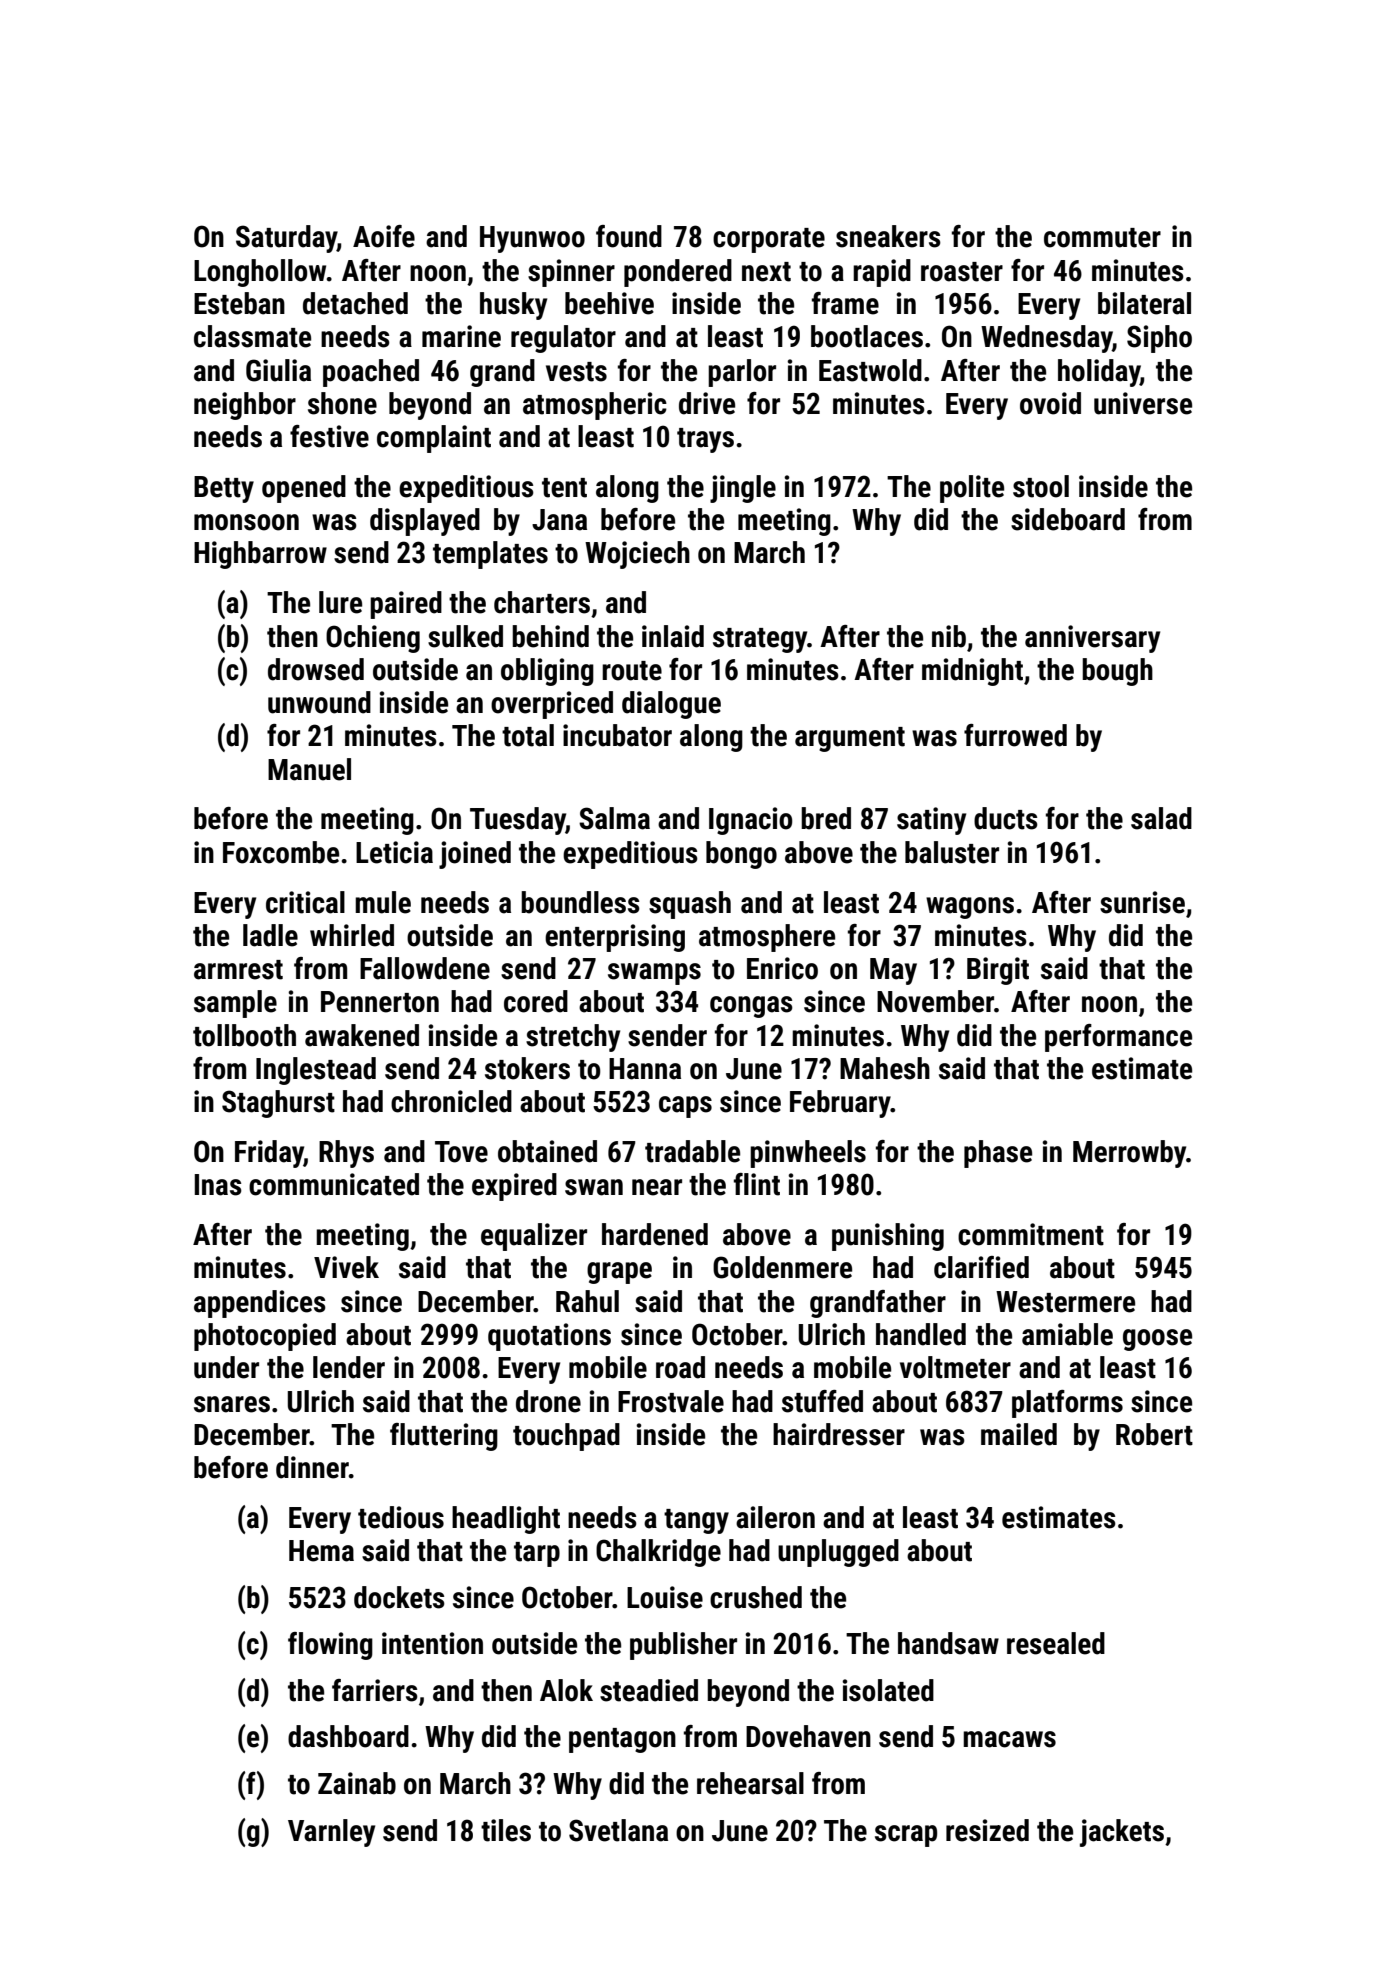 The height and width of the screenshot is (1969, 1386). I want to click on steadied, so click(649, 1690).
